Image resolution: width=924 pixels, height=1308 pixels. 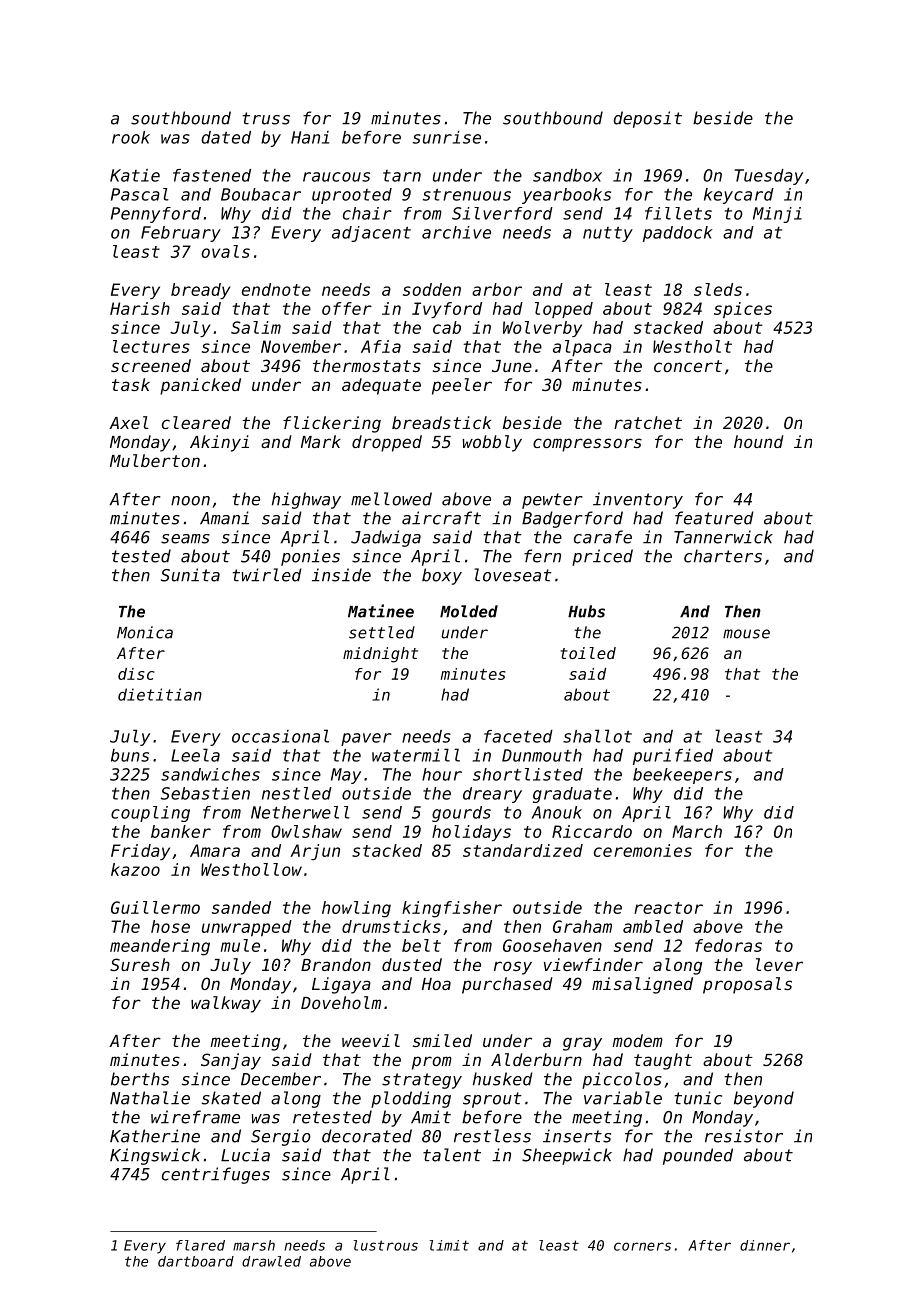 What do you see at coordinates (447, 137) in the page?
I see `sunrise` at bounding box center [447, 137].
